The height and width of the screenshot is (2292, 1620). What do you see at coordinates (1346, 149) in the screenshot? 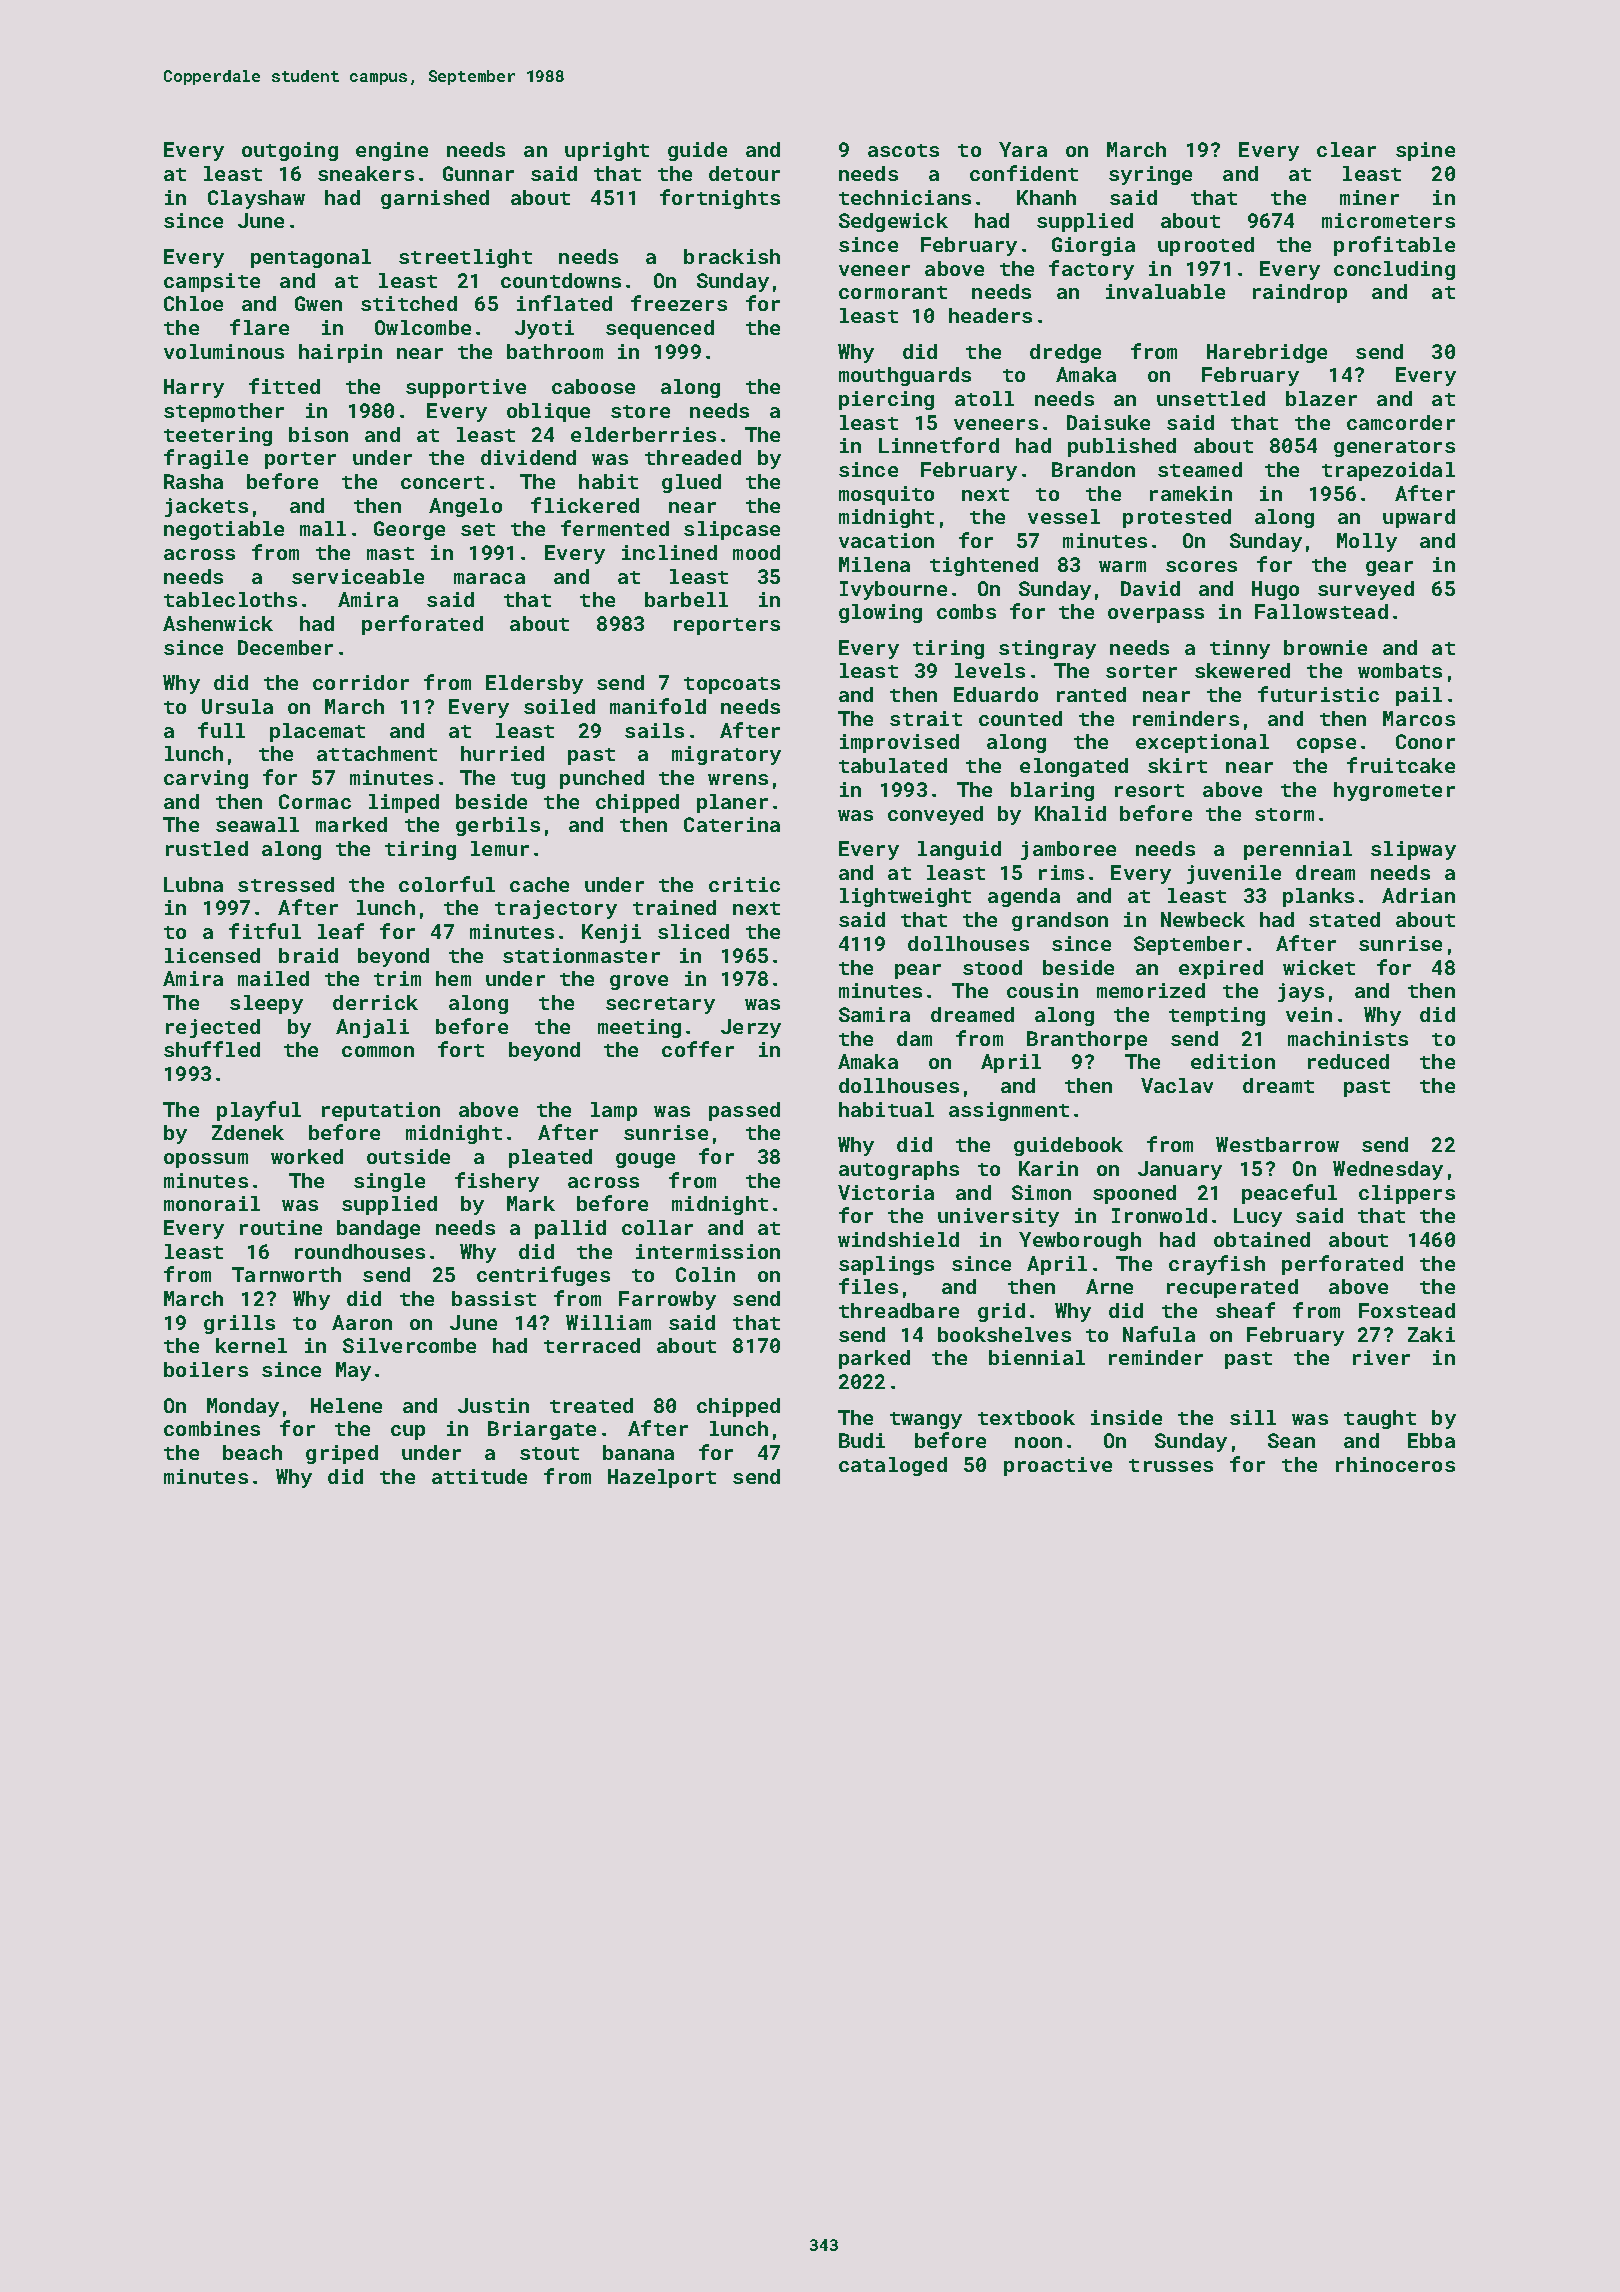
I see `clear` at bounding box center [1346, 149].
